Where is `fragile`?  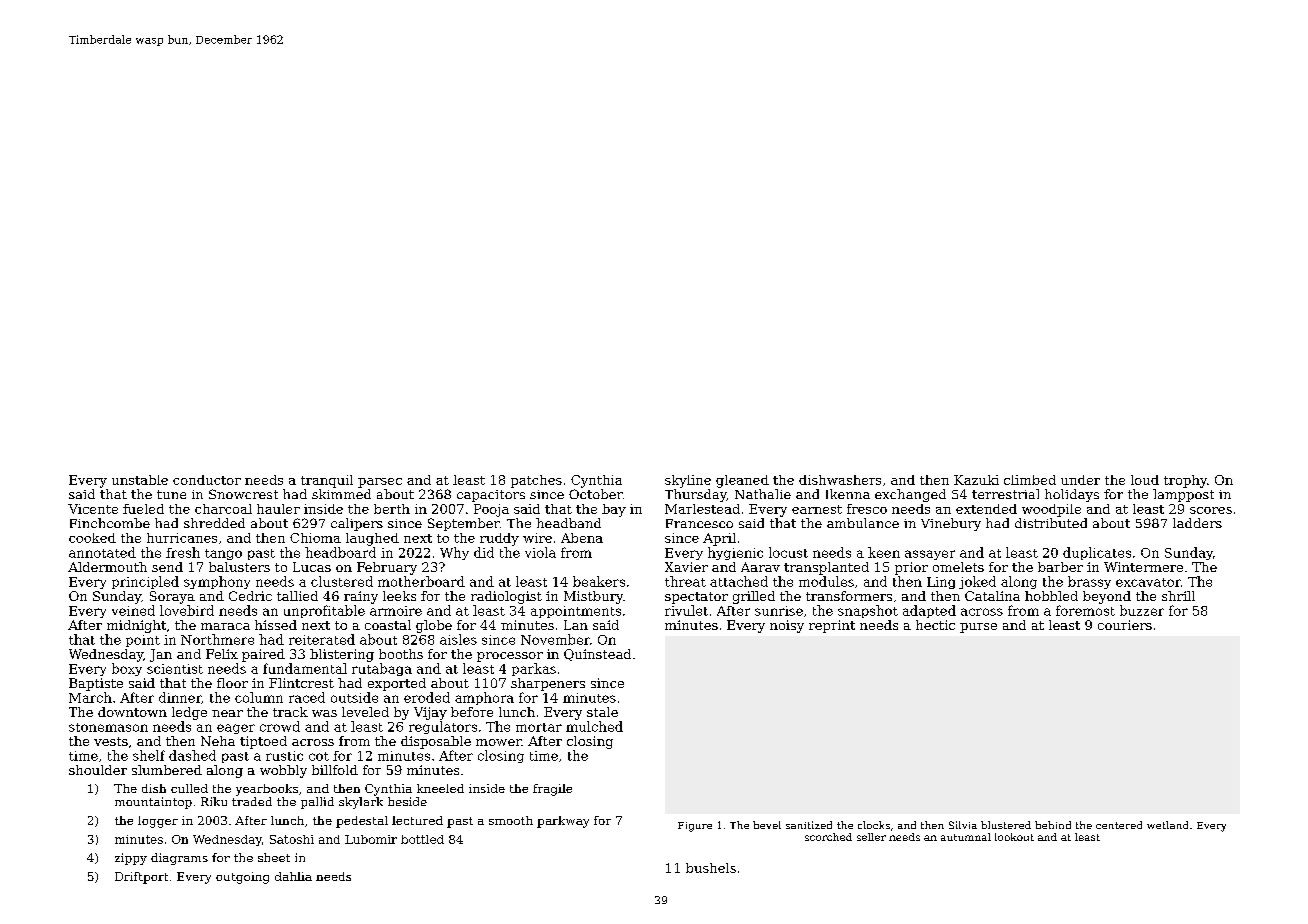 fragile is located at coordinates (552, 790).
